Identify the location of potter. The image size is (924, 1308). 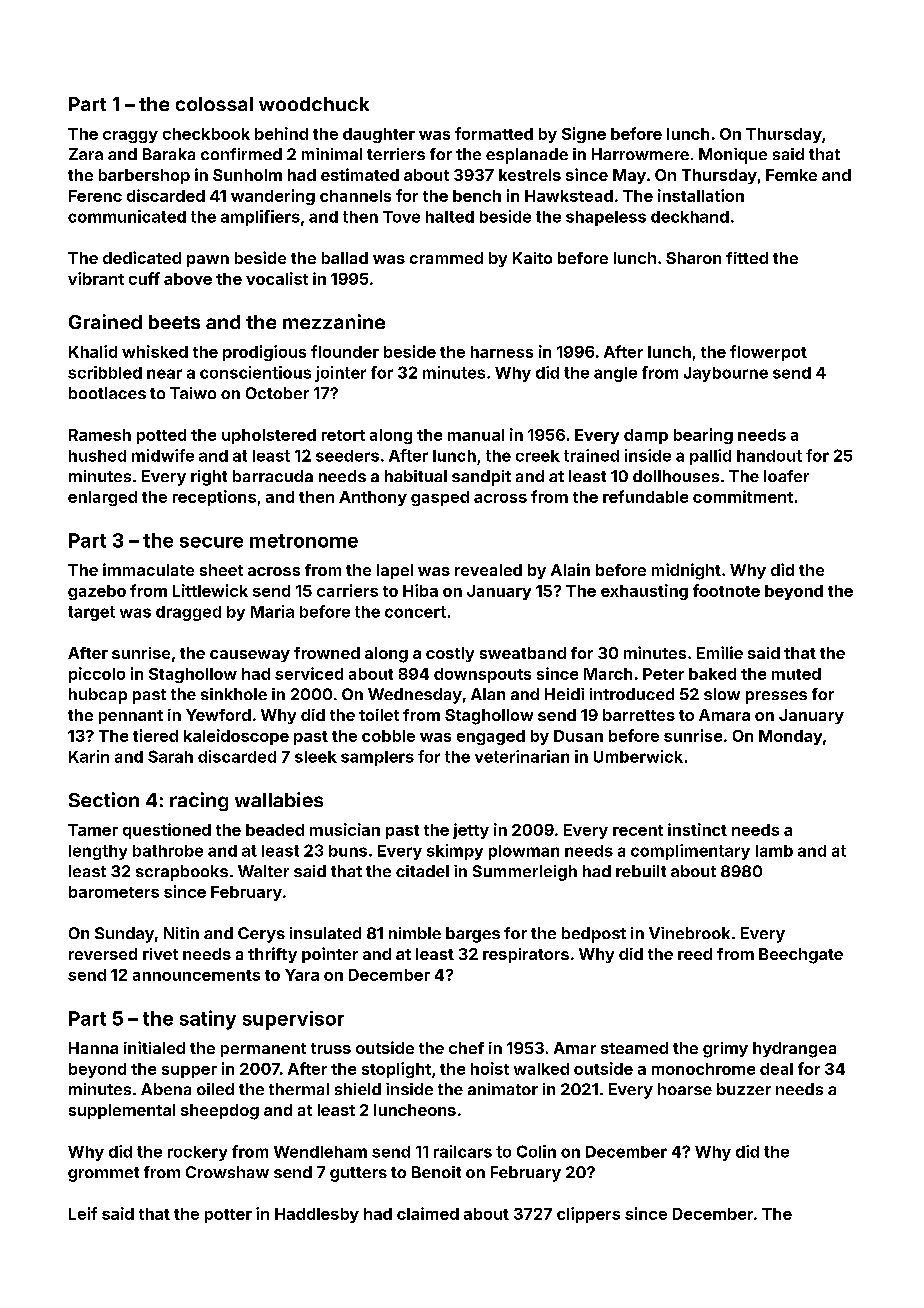
(228, 1216).
